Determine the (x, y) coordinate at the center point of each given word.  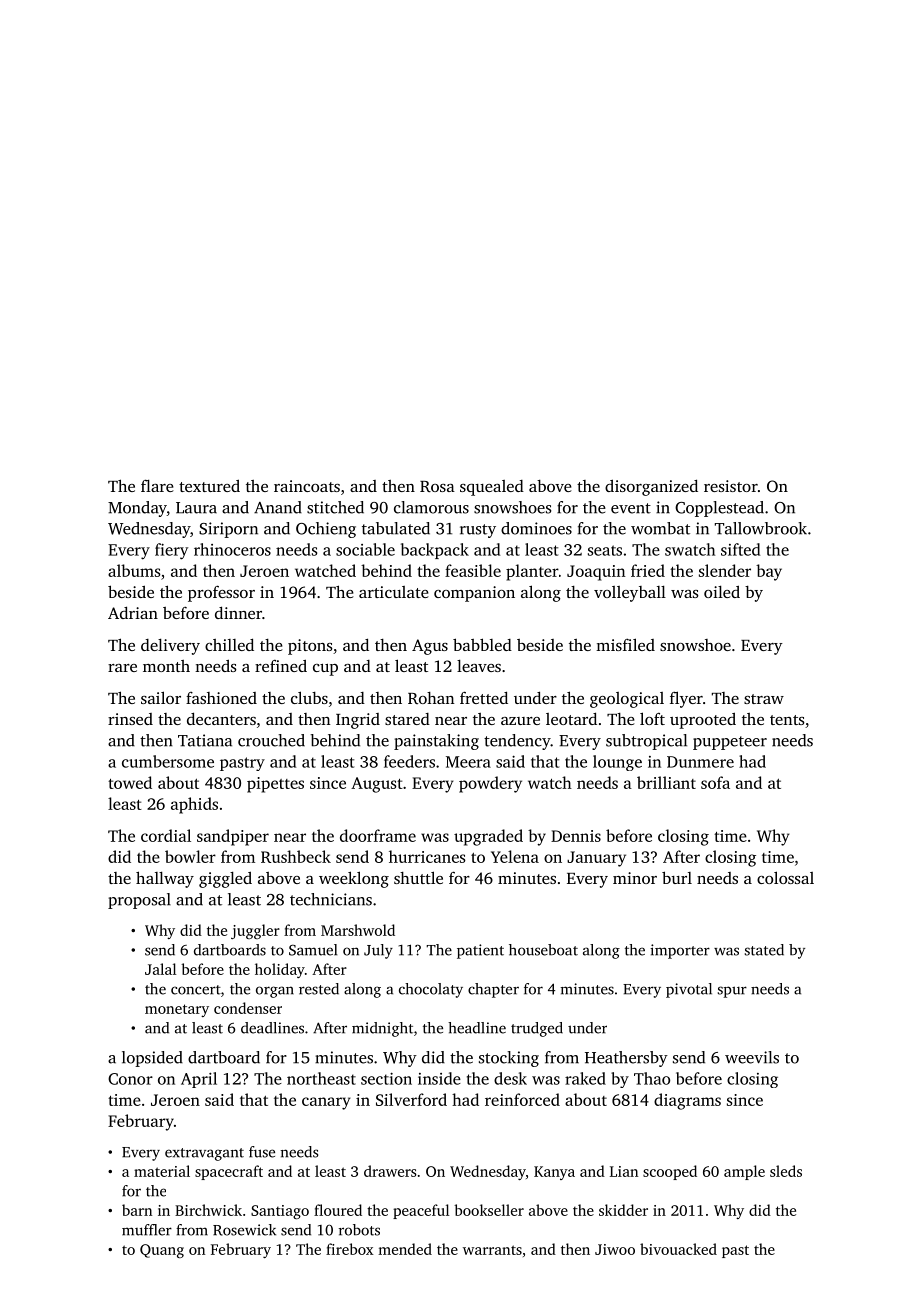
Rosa (437, 486)
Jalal (160, 969)
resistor (731, 486)
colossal (785, 877)
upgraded (488, 837)
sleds (786, 1171)
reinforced (522, 1099)
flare (157, 485)
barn (137, 1210)
